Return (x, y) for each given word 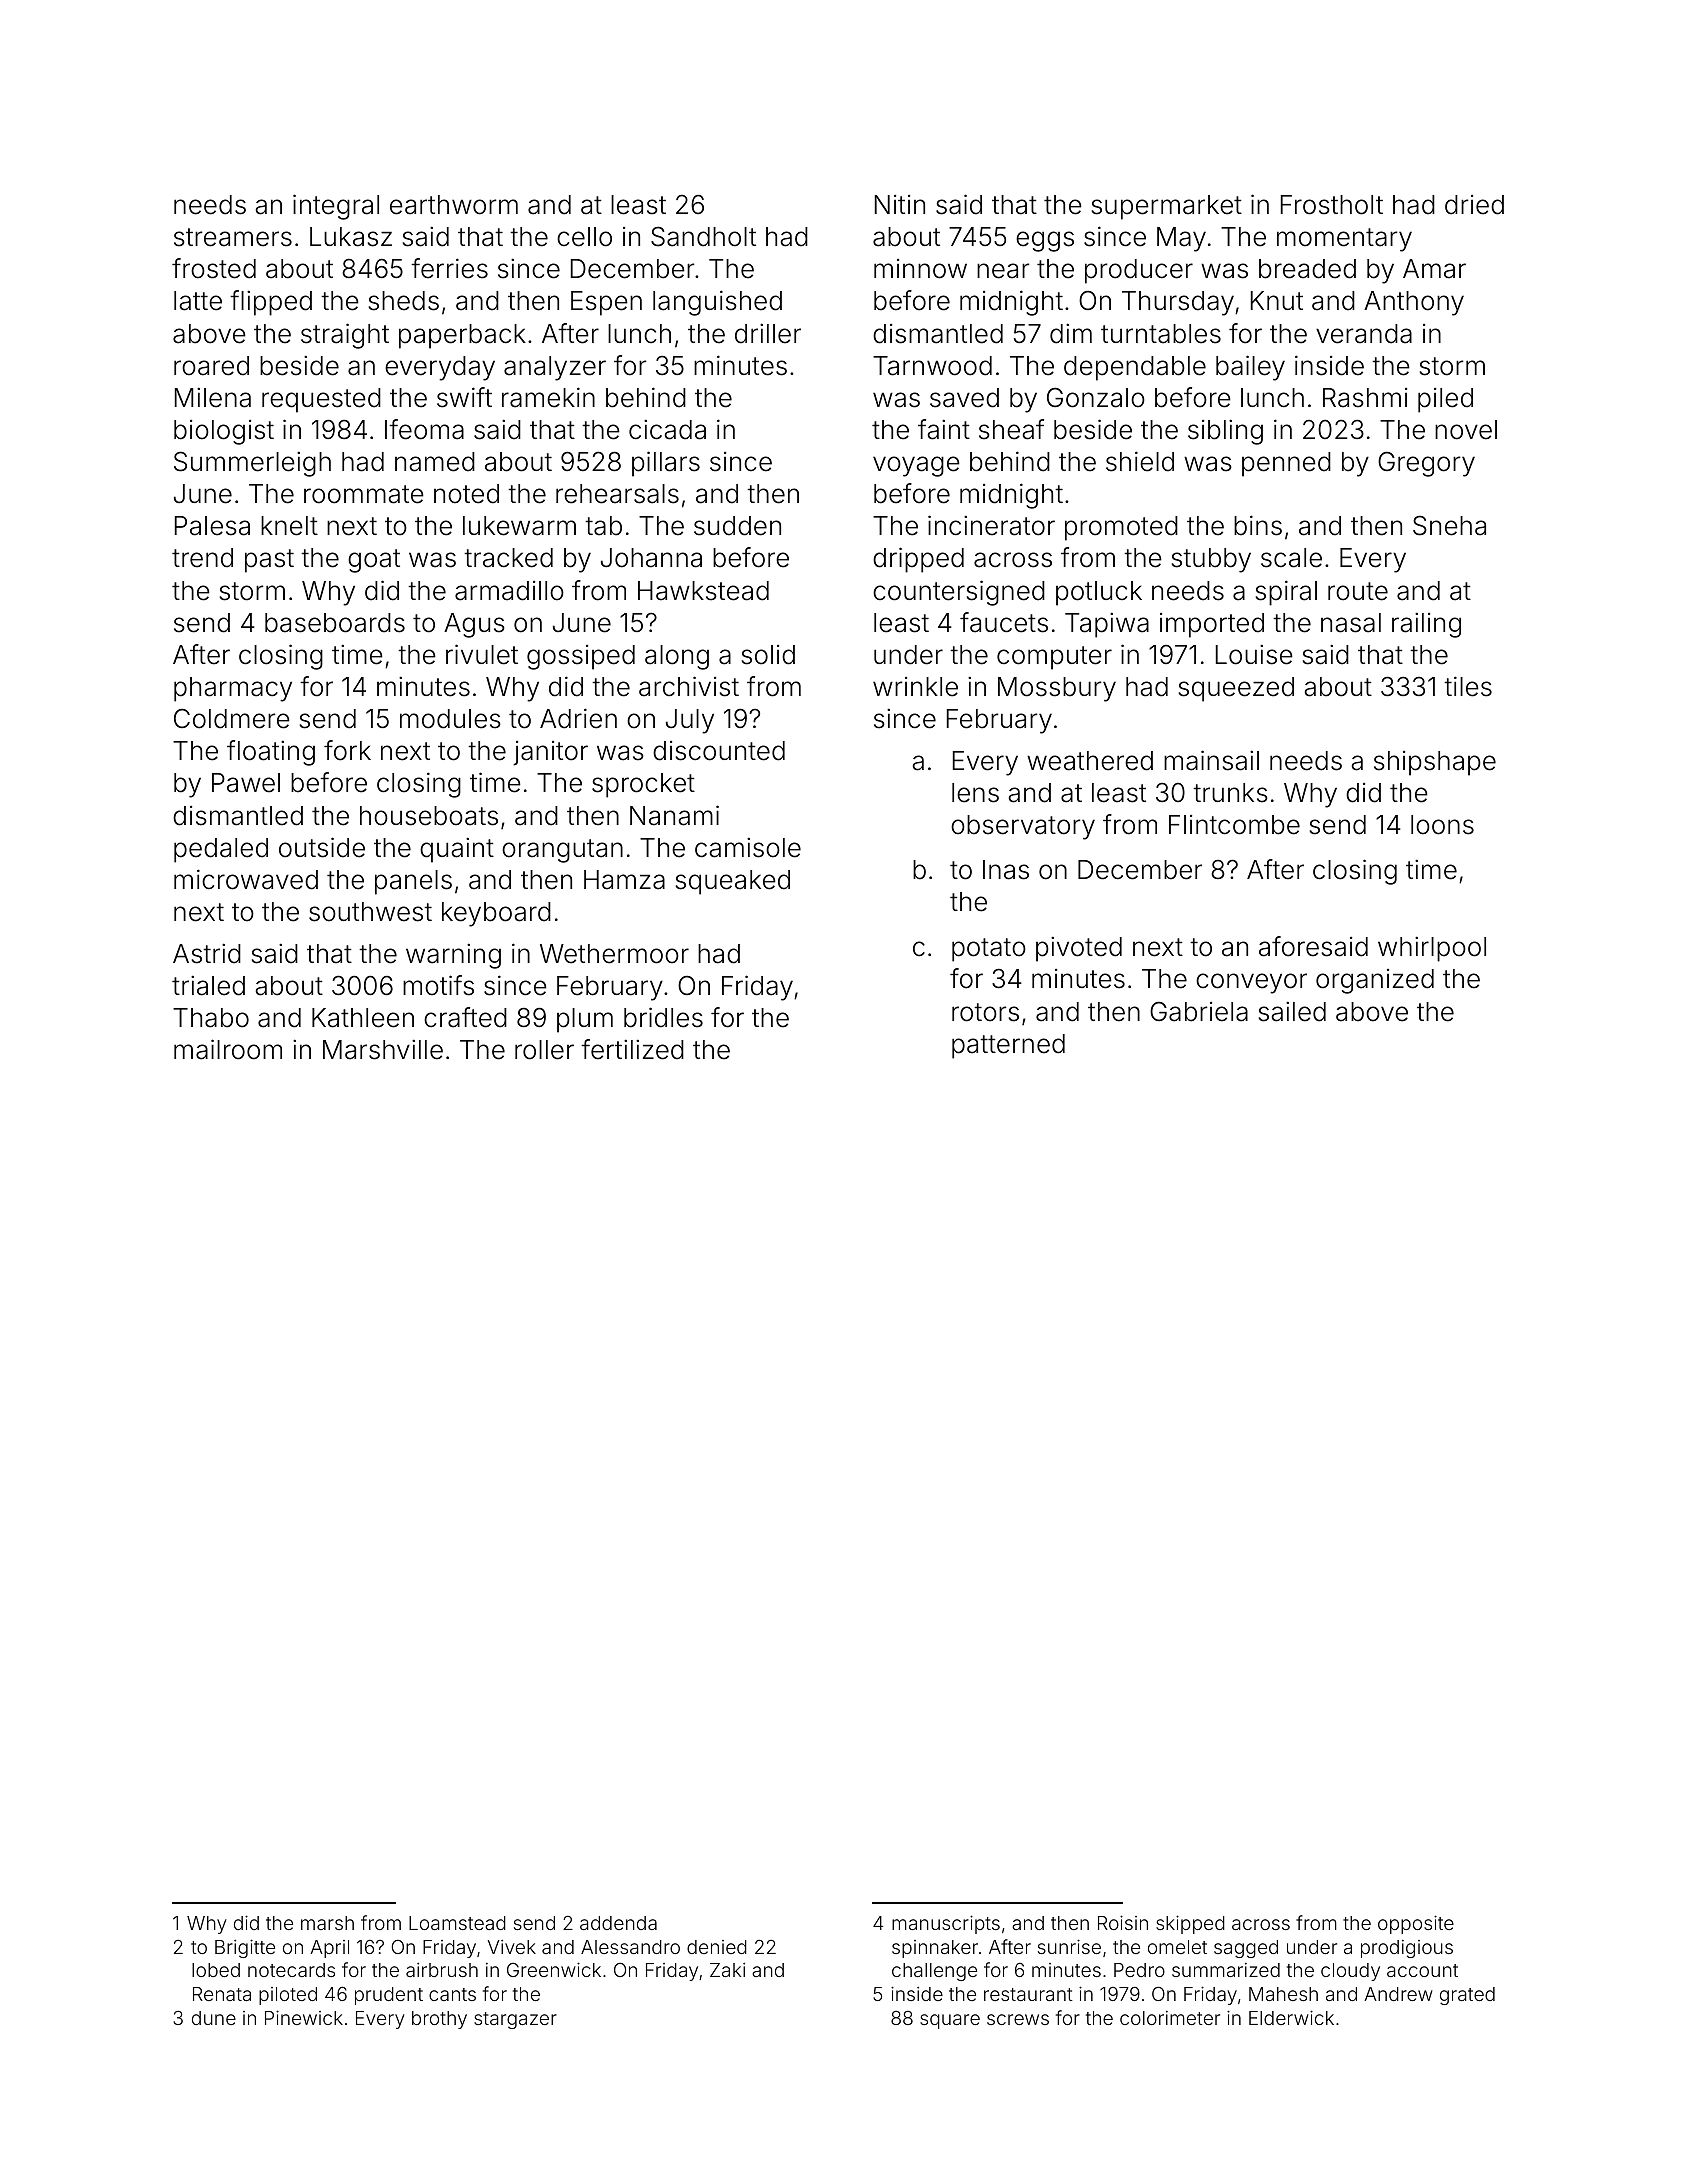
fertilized (632, 1049)
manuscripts (946, 1924)
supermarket (1167, 207)
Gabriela (1199, 1011)
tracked (508, 558)
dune (214, 2018)
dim (1071, 333)
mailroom (228, 1049)
